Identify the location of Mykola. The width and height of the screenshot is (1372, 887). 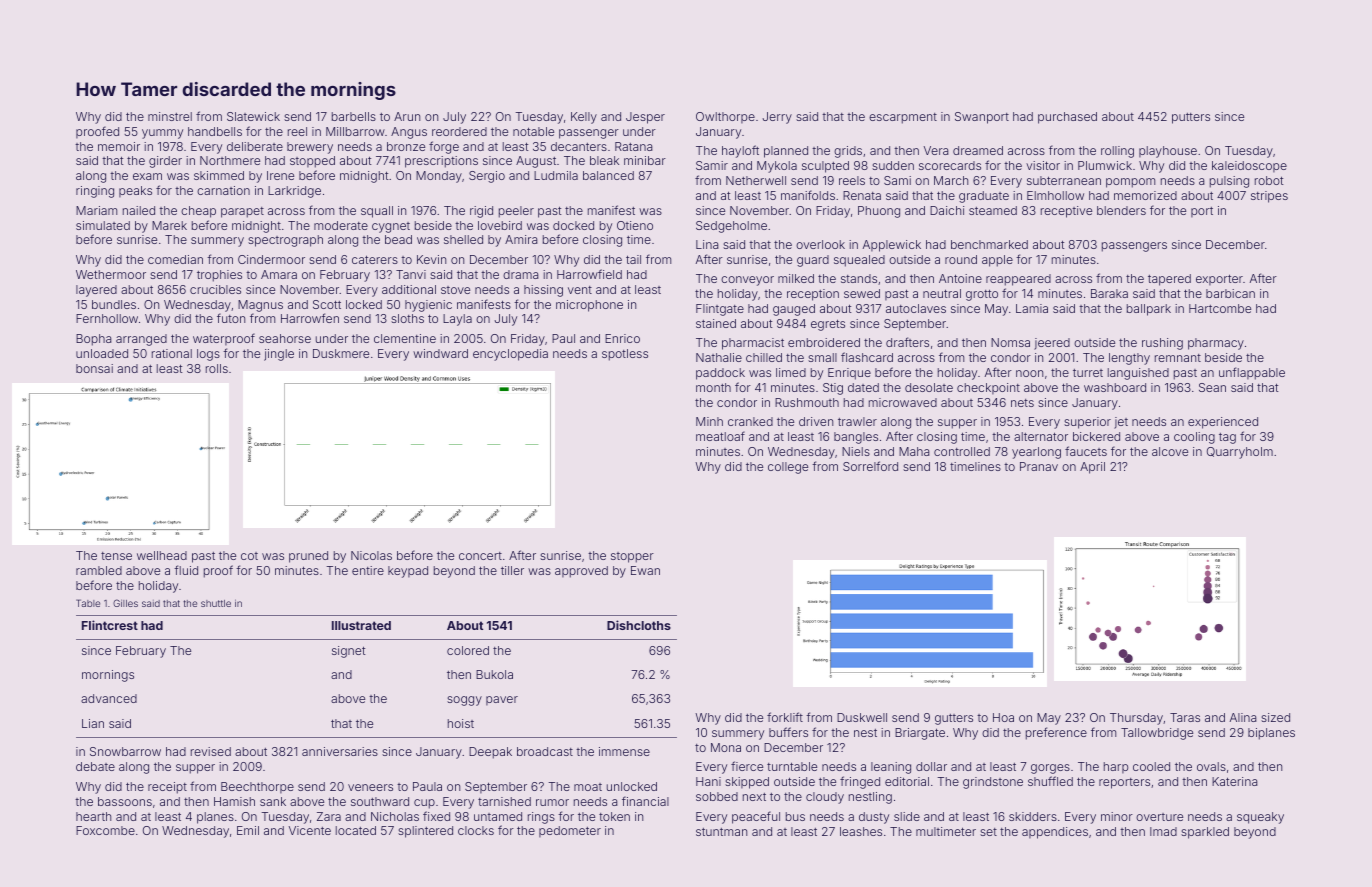
(777, 167).
